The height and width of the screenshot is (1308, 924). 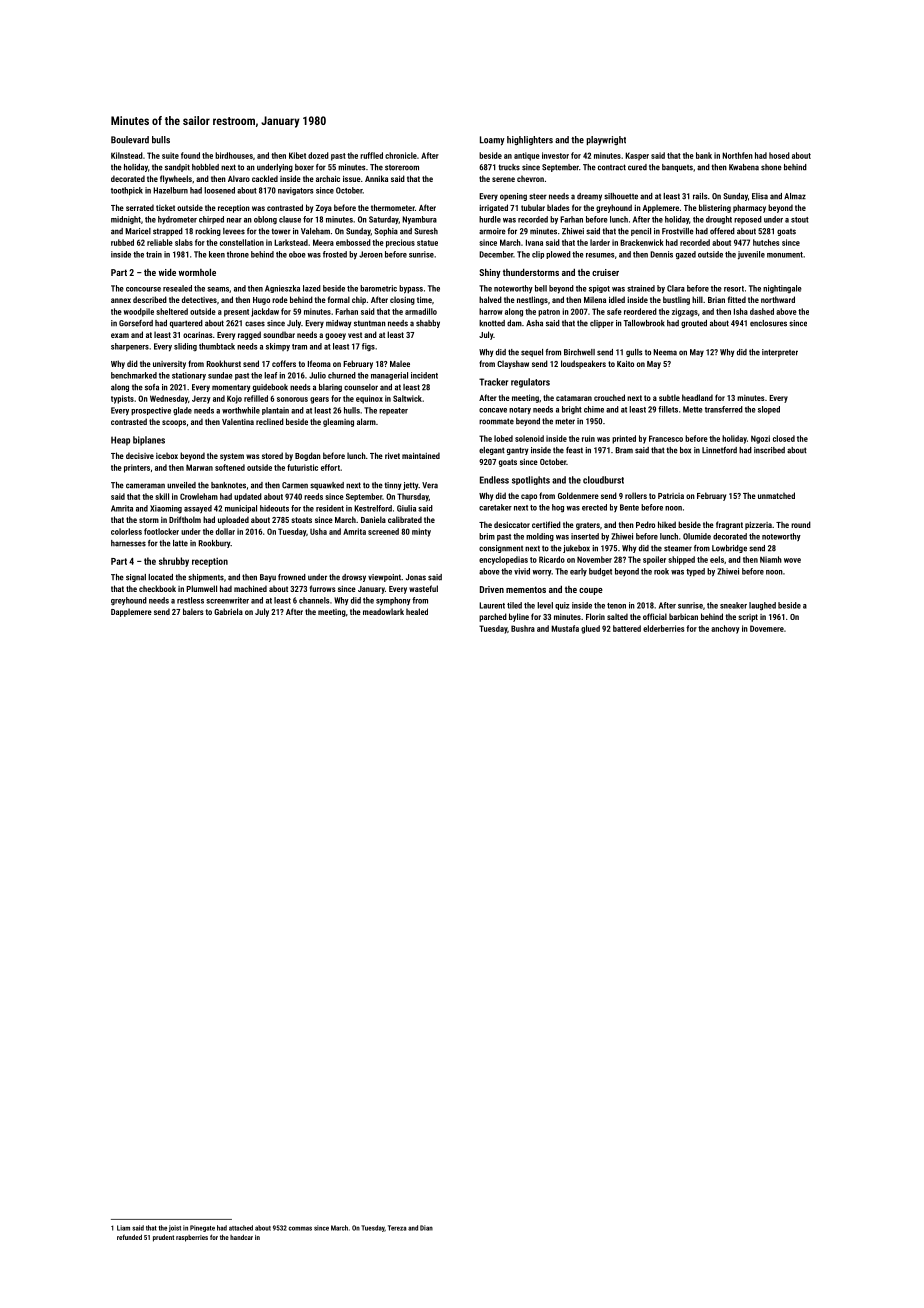 What do you see at coordinates (397, 1228) in the screenshot?
I see `Tereza` at bounding box center [397, 1228].
